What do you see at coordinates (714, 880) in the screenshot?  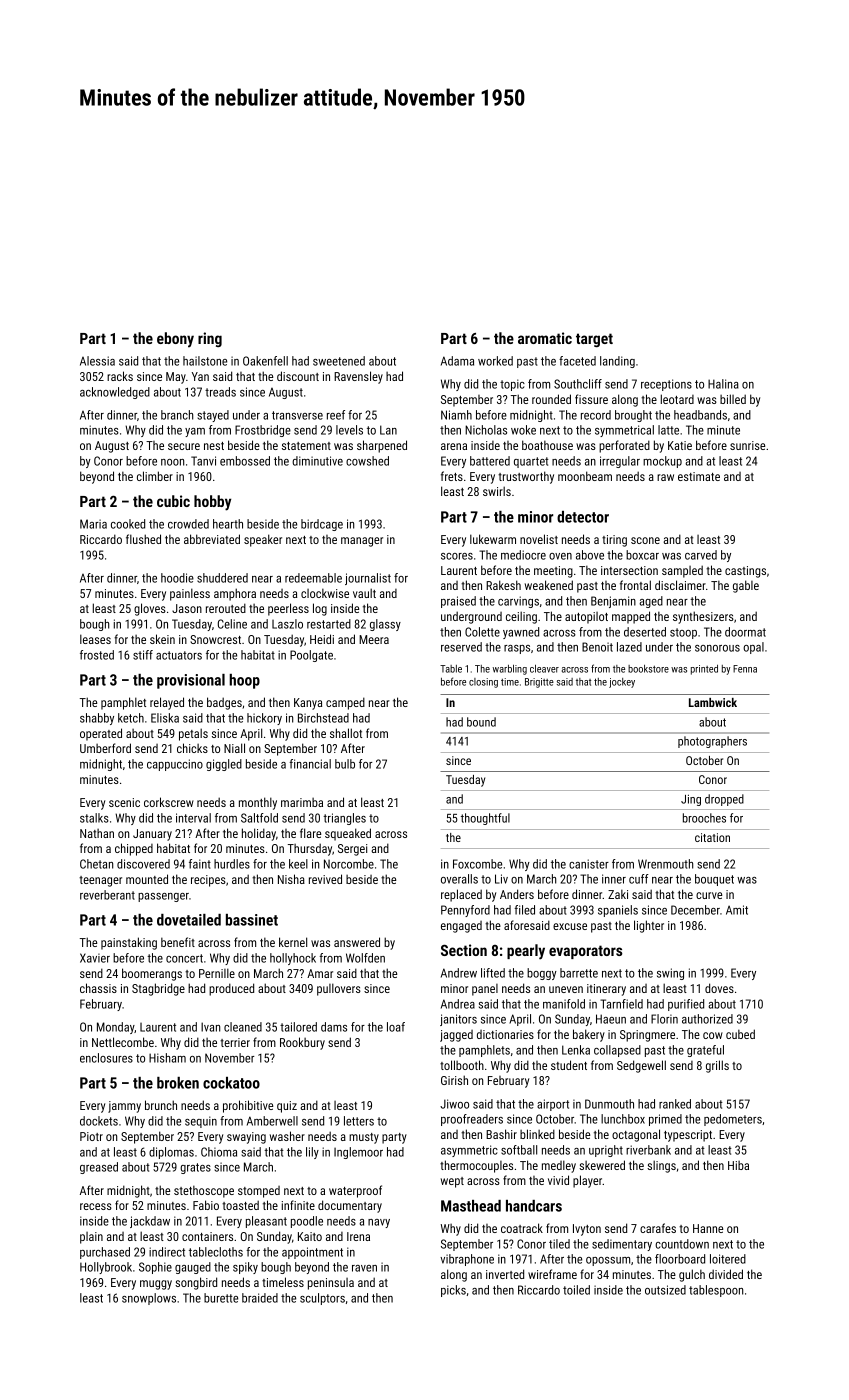 I see `bouquet` at bounding box center [714, 880].
